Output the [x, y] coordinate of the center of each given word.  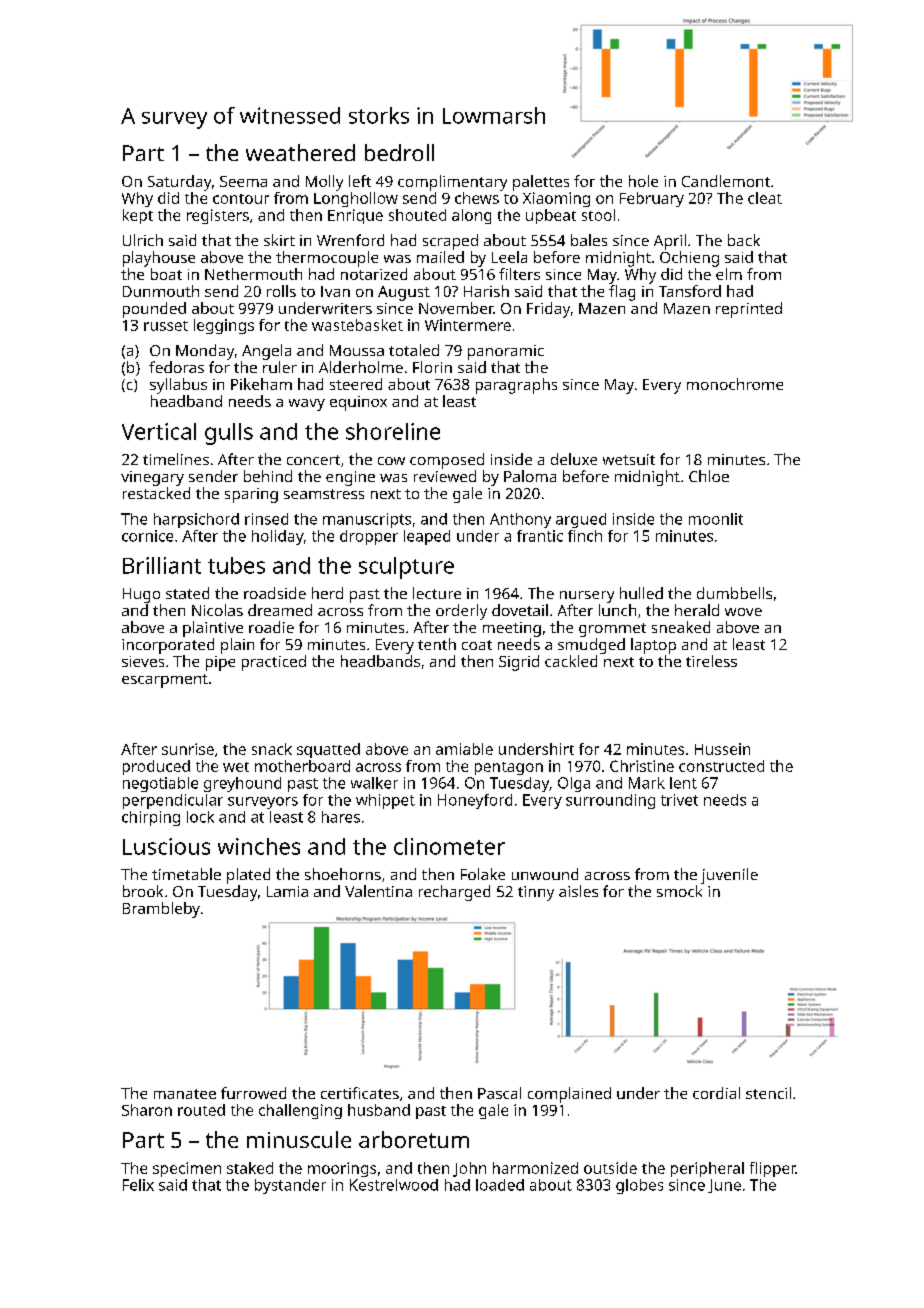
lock [200, 817]
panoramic [506, 352]
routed [201, 1110]
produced [156, 767]
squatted [328, 750]
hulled [641, 593]
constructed [721, 766]
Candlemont [726, 181]
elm [729, 274]
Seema [243, 181]
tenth [437, 644]
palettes [541, 183]
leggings [224, 326]
